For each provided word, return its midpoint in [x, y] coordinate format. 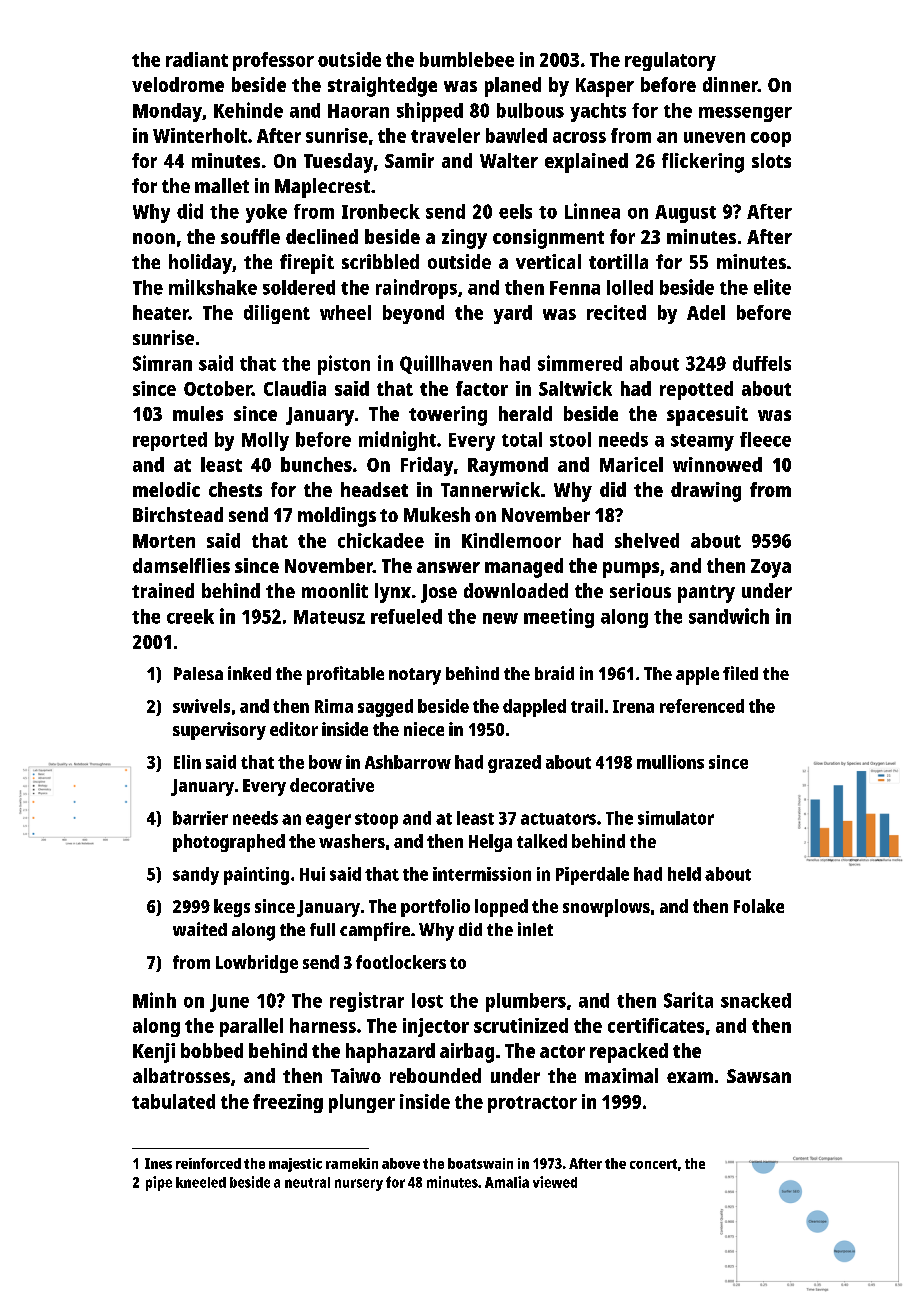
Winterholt [200, 135]
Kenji [154, 1053]
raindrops [416, 289]
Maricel [631, 464]
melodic [166, 489]
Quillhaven [446, 364]
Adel [706, 312]
